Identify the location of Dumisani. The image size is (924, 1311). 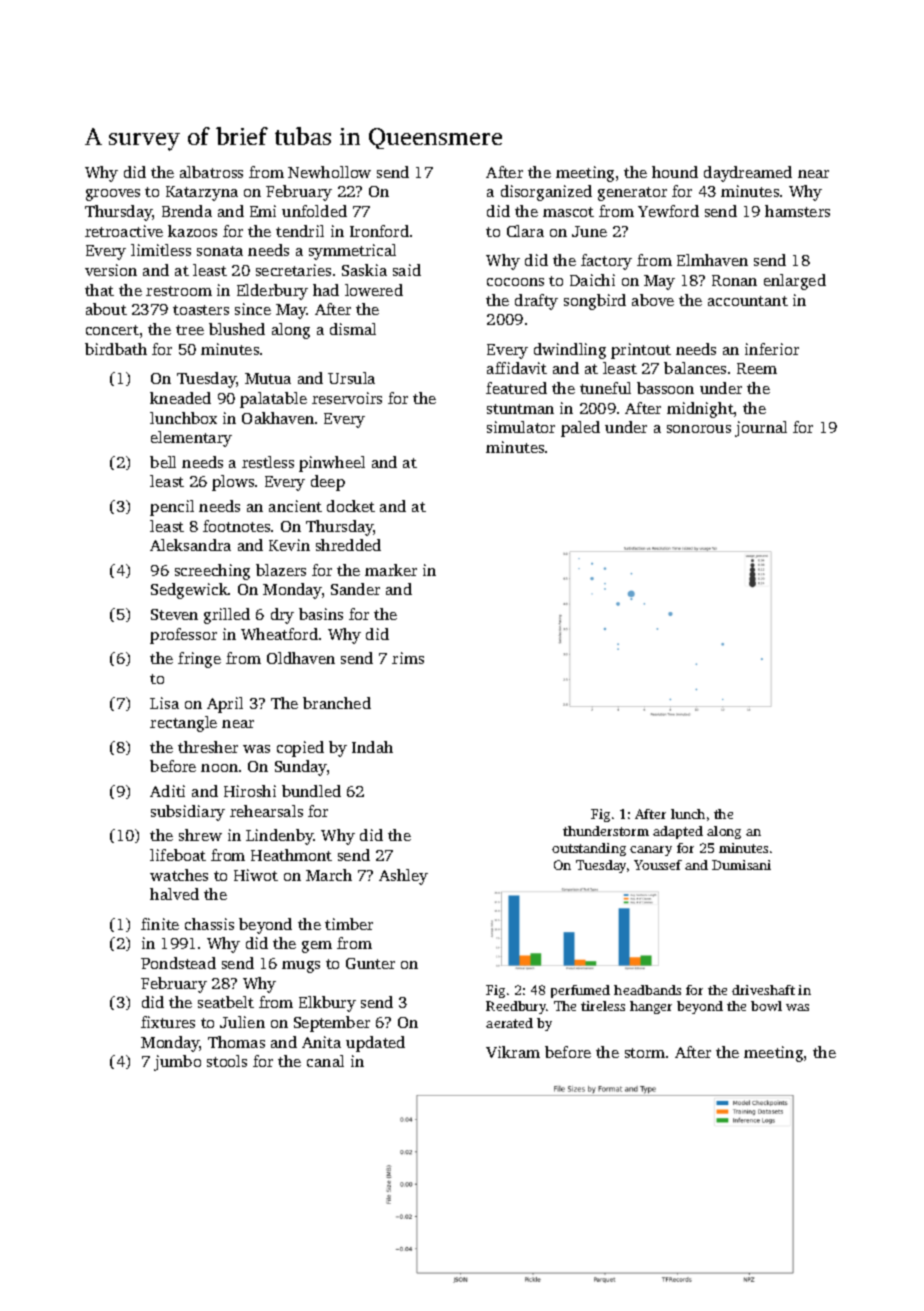
(741, 865).
